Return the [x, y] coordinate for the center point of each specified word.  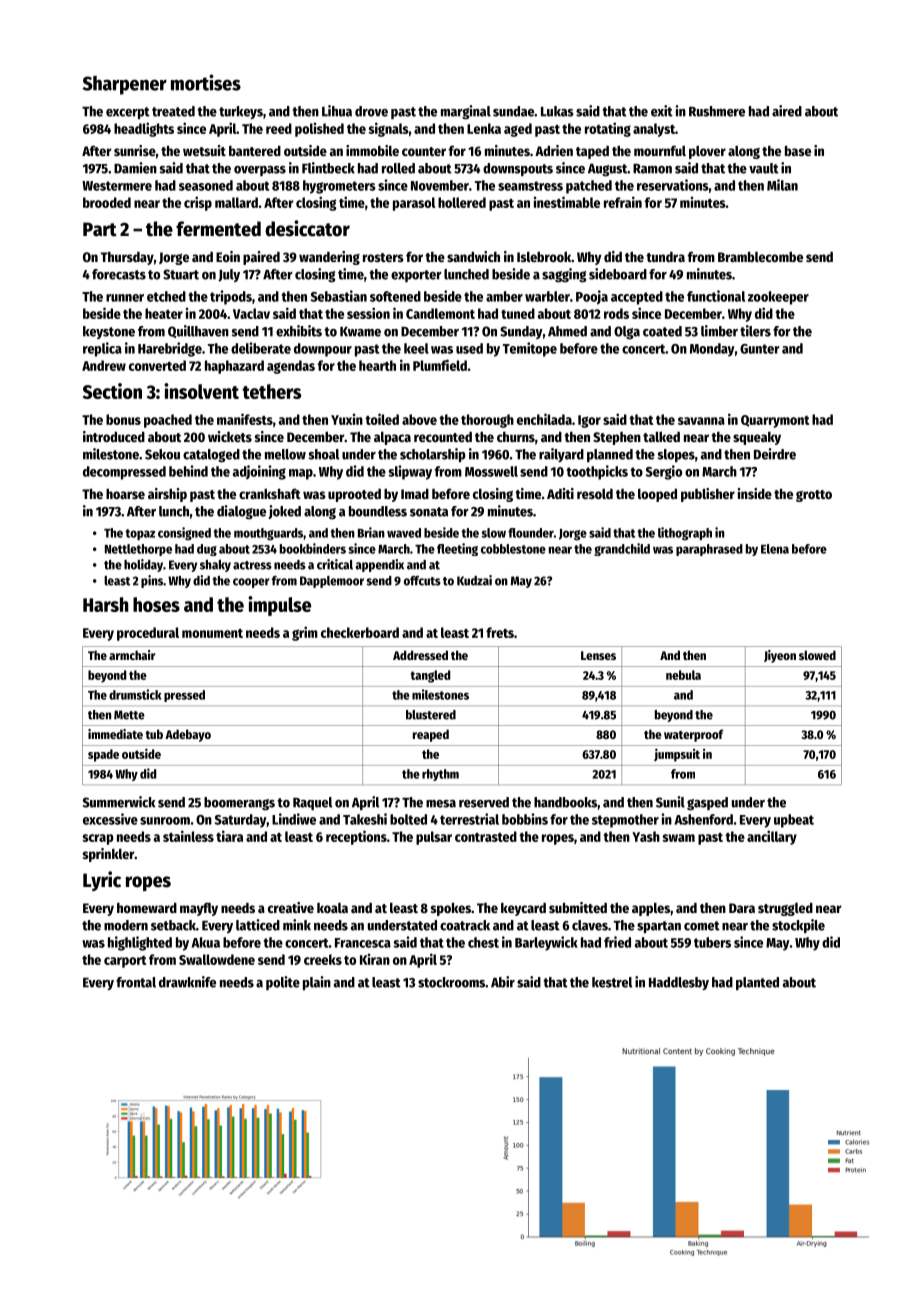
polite [283, 983]
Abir [503, 982]
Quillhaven [198, 331]
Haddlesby [679, 983]
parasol [414, 204]
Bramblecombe [760, 256]
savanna [701, 421]
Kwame [360, 332]
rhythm [440, 775]
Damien [135, 168]
